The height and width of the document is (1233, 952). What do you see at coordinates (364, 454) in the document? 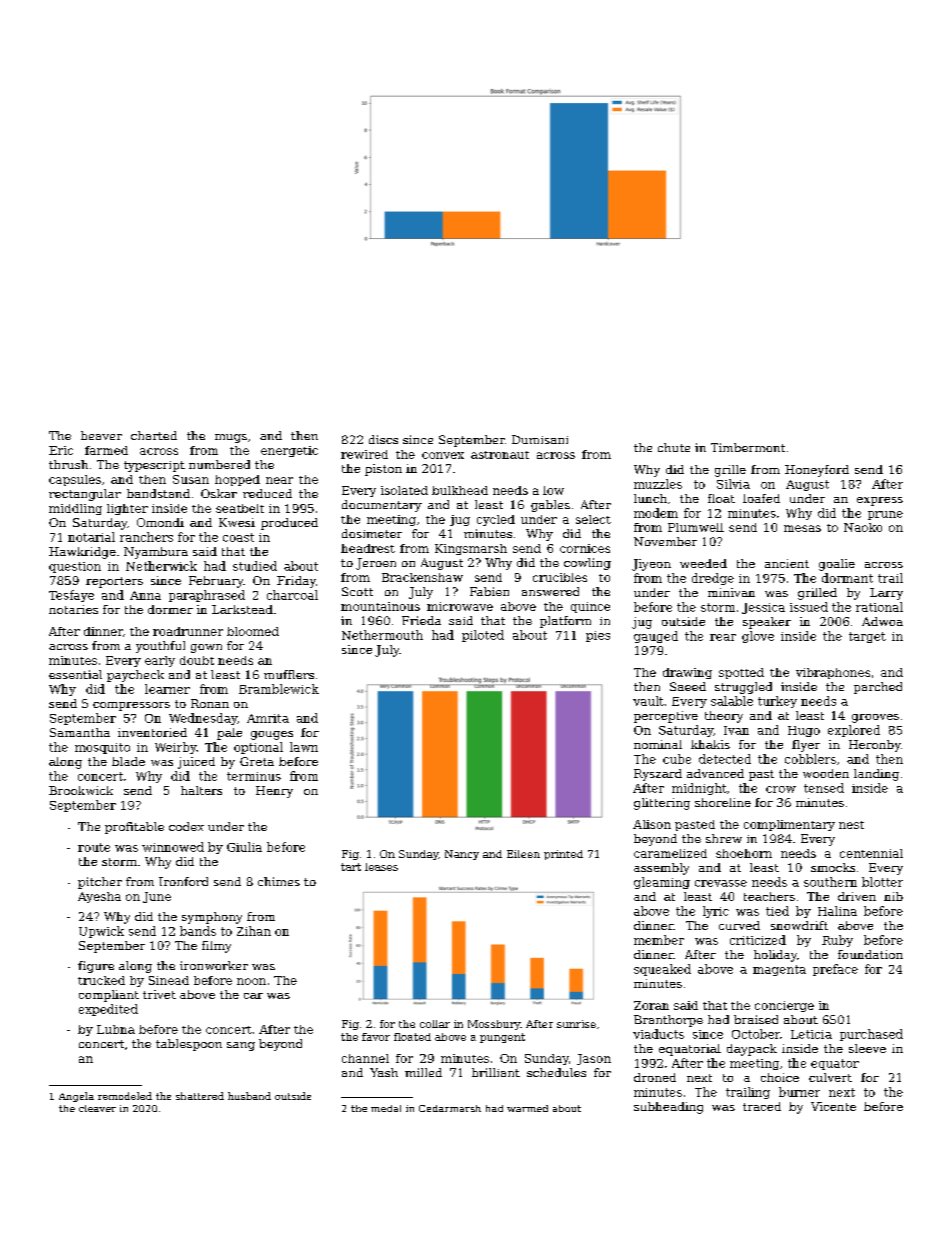
I see `rewired` at bounding box center [364, 454].
